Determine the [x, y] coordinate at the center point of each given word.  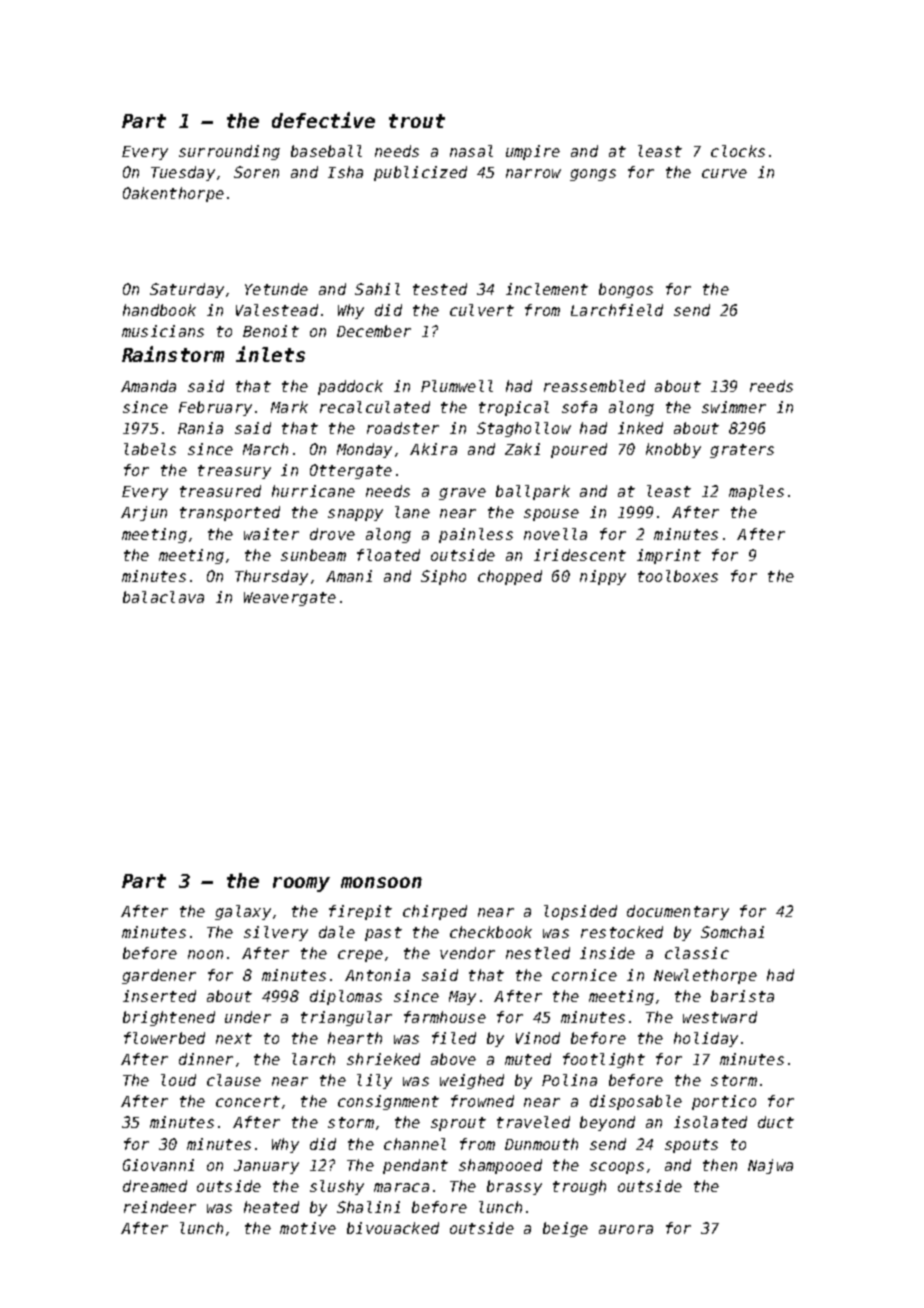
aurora [626, 1229]
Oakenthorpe [173, 194]
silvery [276, 933]
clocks [738, 151]
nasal [471, 151]
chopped [510, 577]
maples [756, 492]
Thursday [271, 577]
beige [565, 1229]
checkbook [491, 932]
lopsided [580, 912]
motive [308, 1228]
